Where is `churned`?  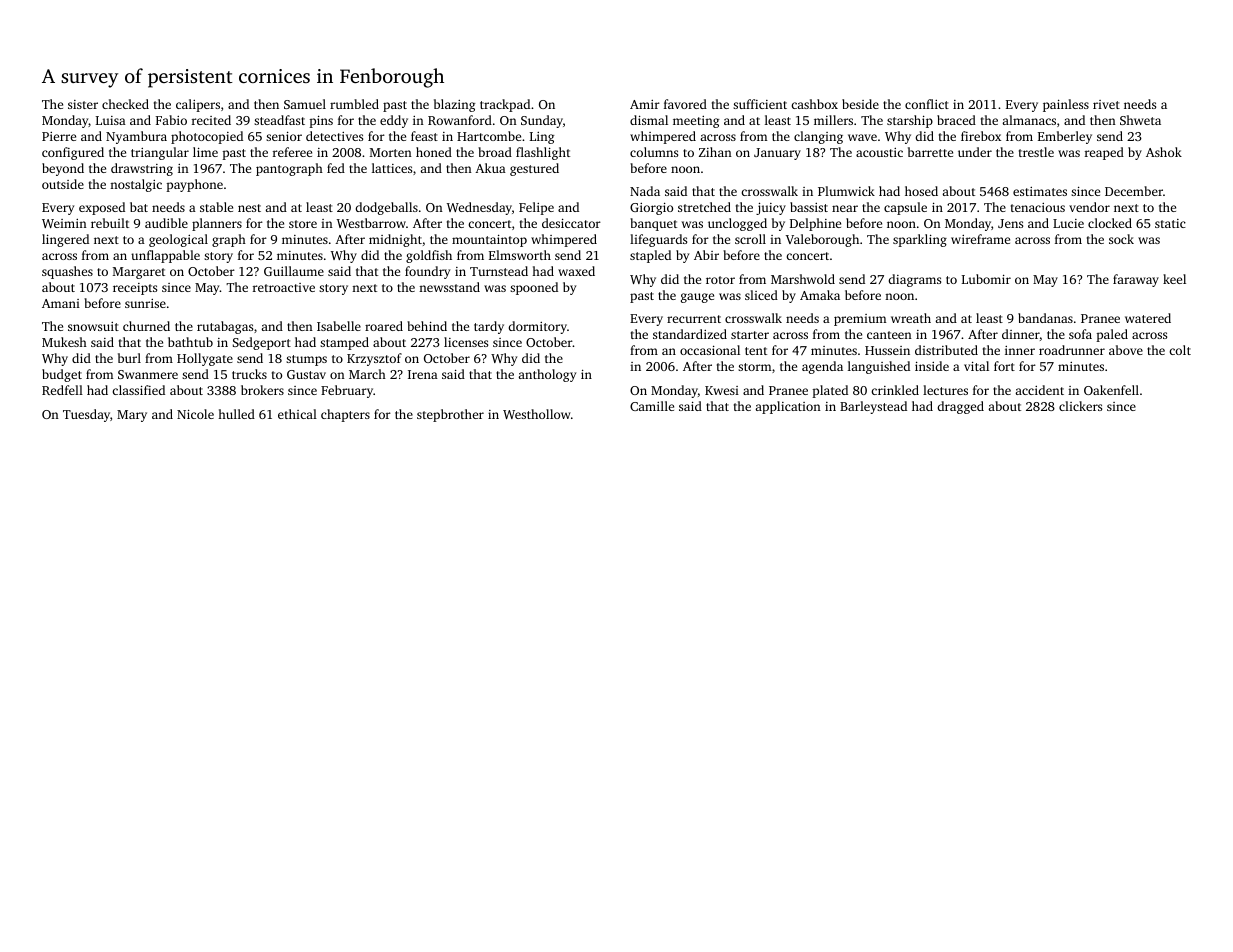
churned is located at coordinates (146, 326).
